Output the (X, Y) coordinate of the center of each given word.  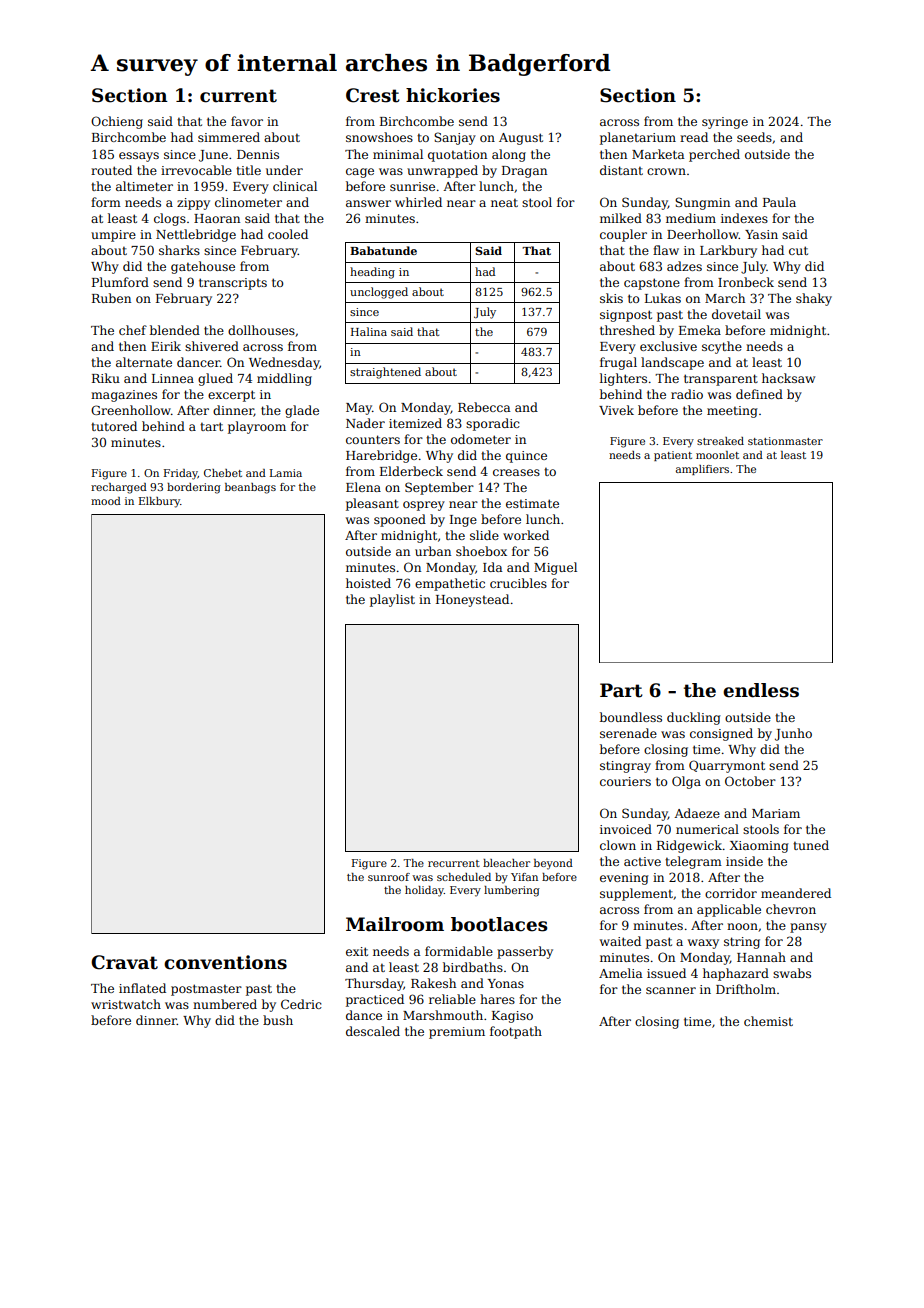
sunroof (389, 877)
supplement (636, 894)
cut (798, 250)
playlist (392, 600)
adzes (684, 266)
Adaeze (697, 813)
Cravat (124, 962)
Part (621, 690)
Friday (181, 474)
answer (368, 203)
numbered (225, 1004)
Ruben (111, 298)
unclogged (379, 293)
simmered (229, 137)
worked (526, 535)
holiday (424, 891)
